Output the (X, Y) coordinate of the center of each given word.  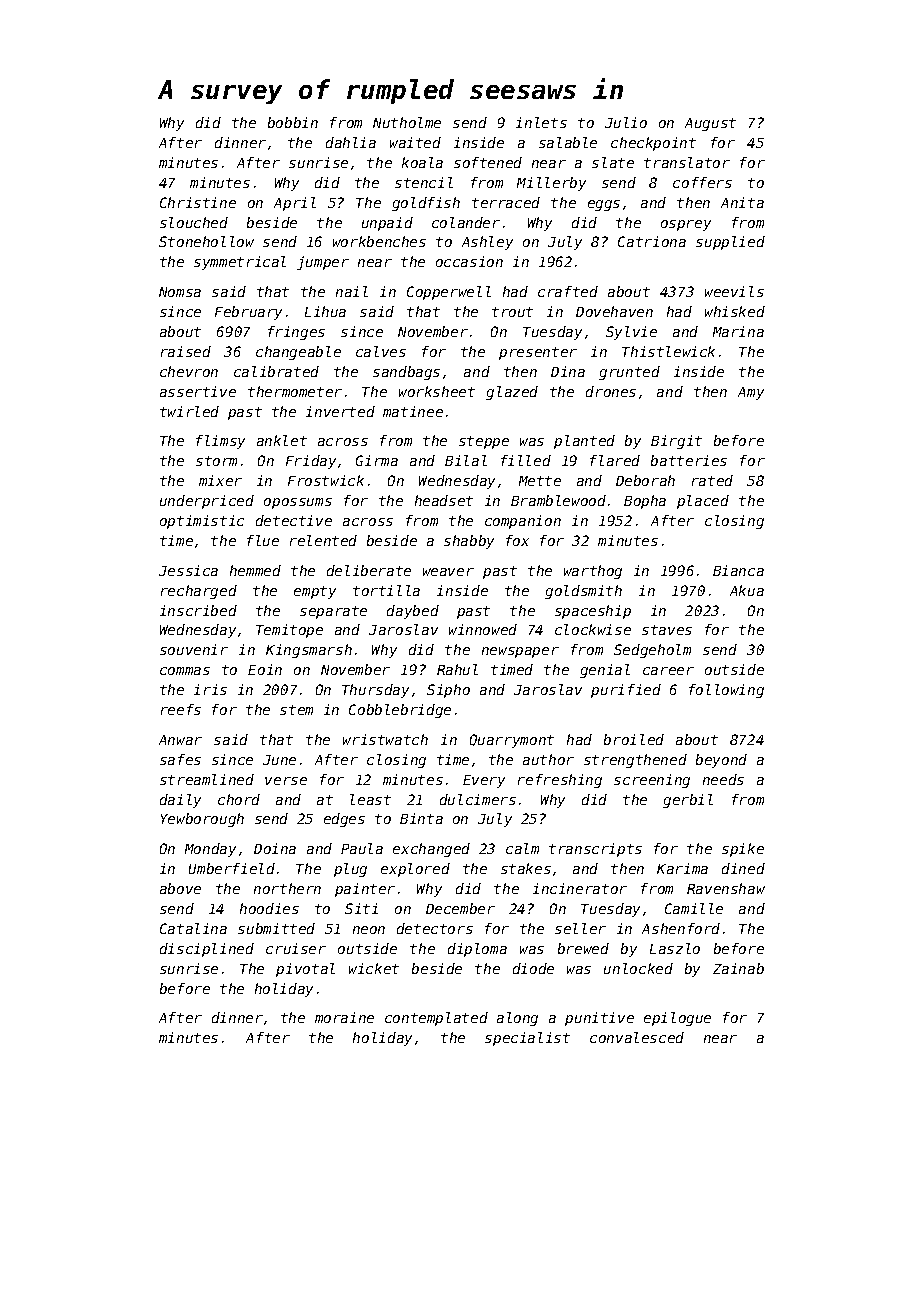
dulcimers (478, 799)
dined (743, 868)
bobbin (293, 122)
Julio (626, 122)
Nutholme (407, 122)
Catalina (193, 928)
